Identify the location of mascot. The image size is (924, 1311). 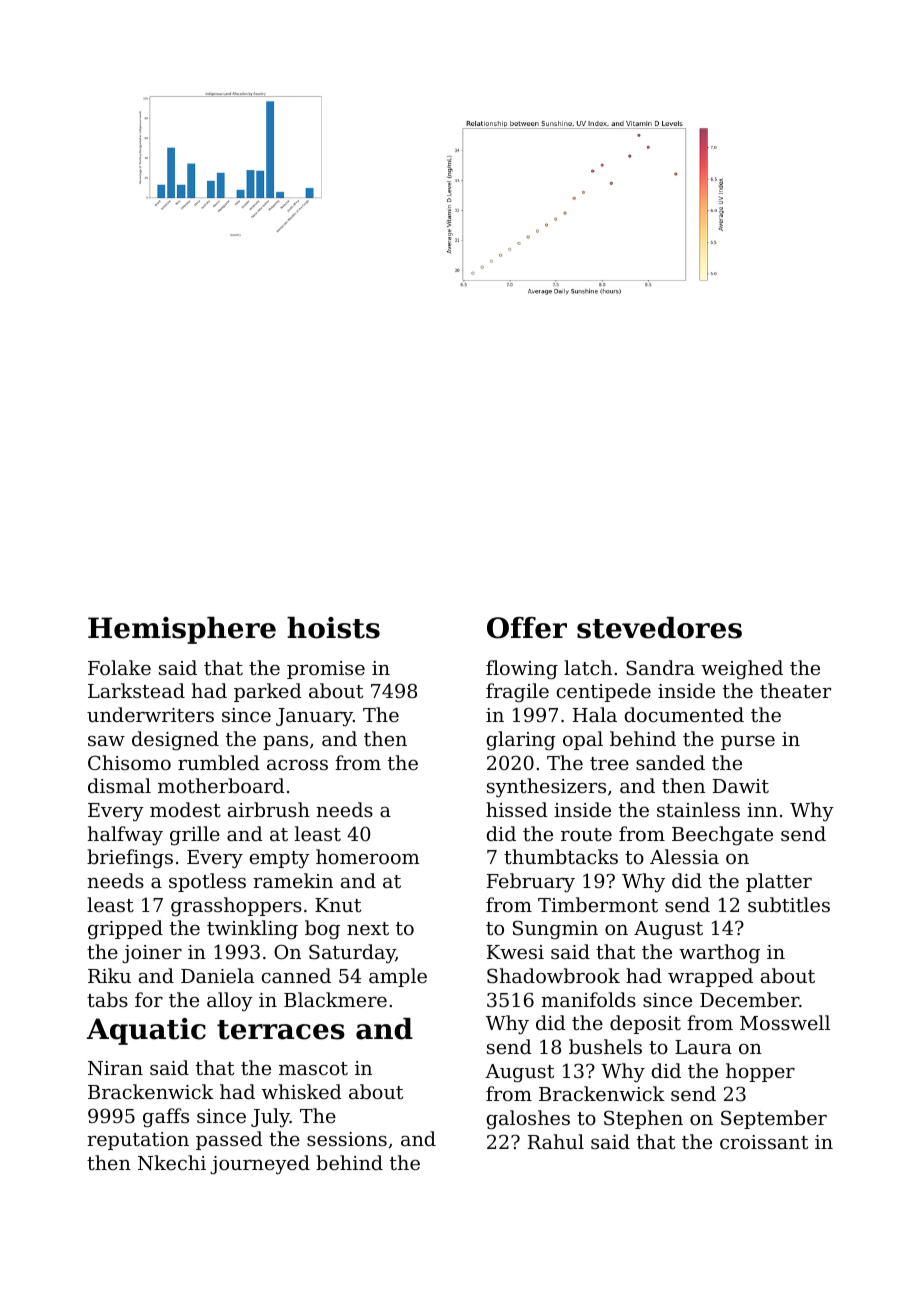
(313, 1068).
